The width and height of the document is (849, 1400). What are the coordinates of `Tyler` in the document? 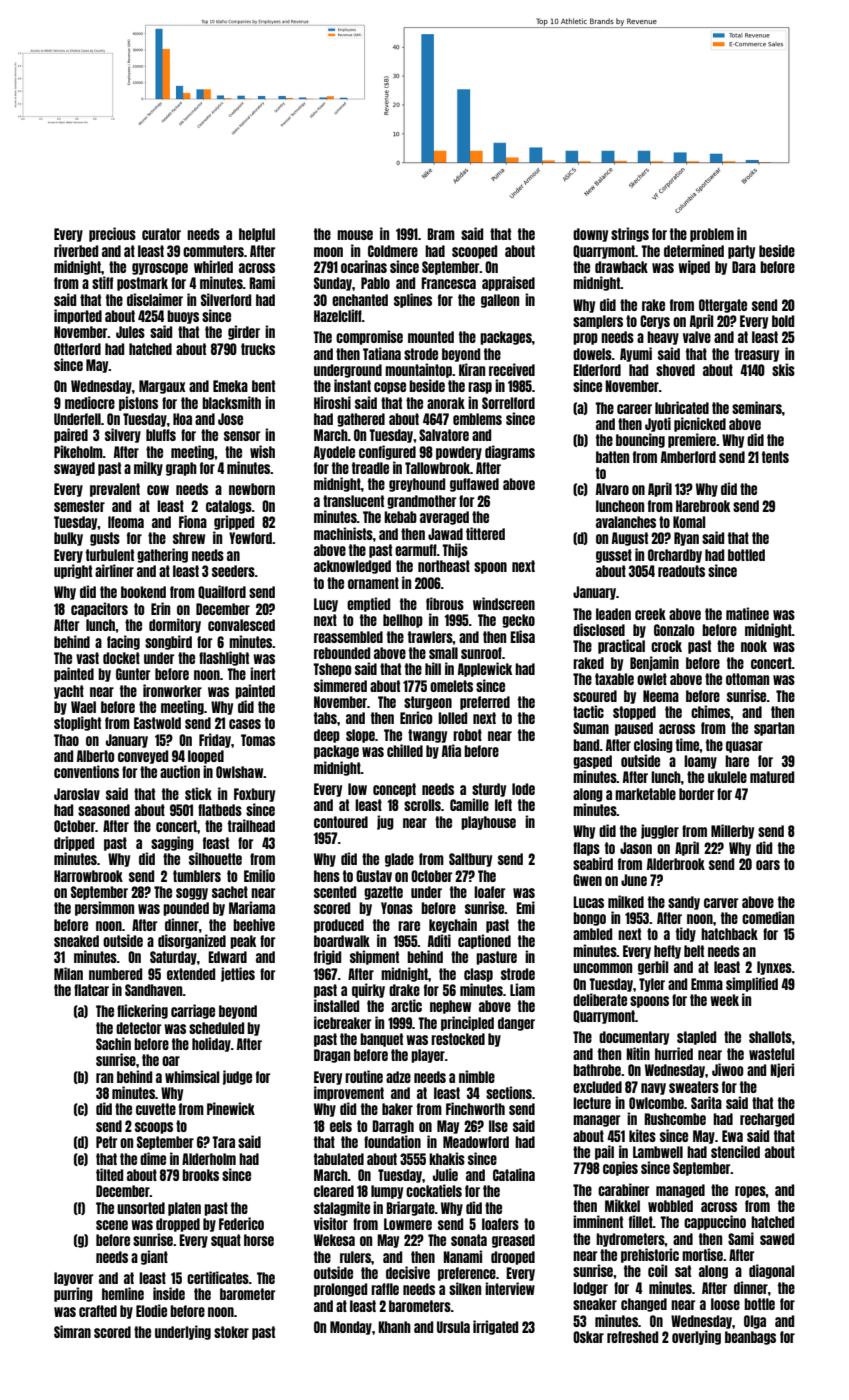 It's located at (652, 985).
